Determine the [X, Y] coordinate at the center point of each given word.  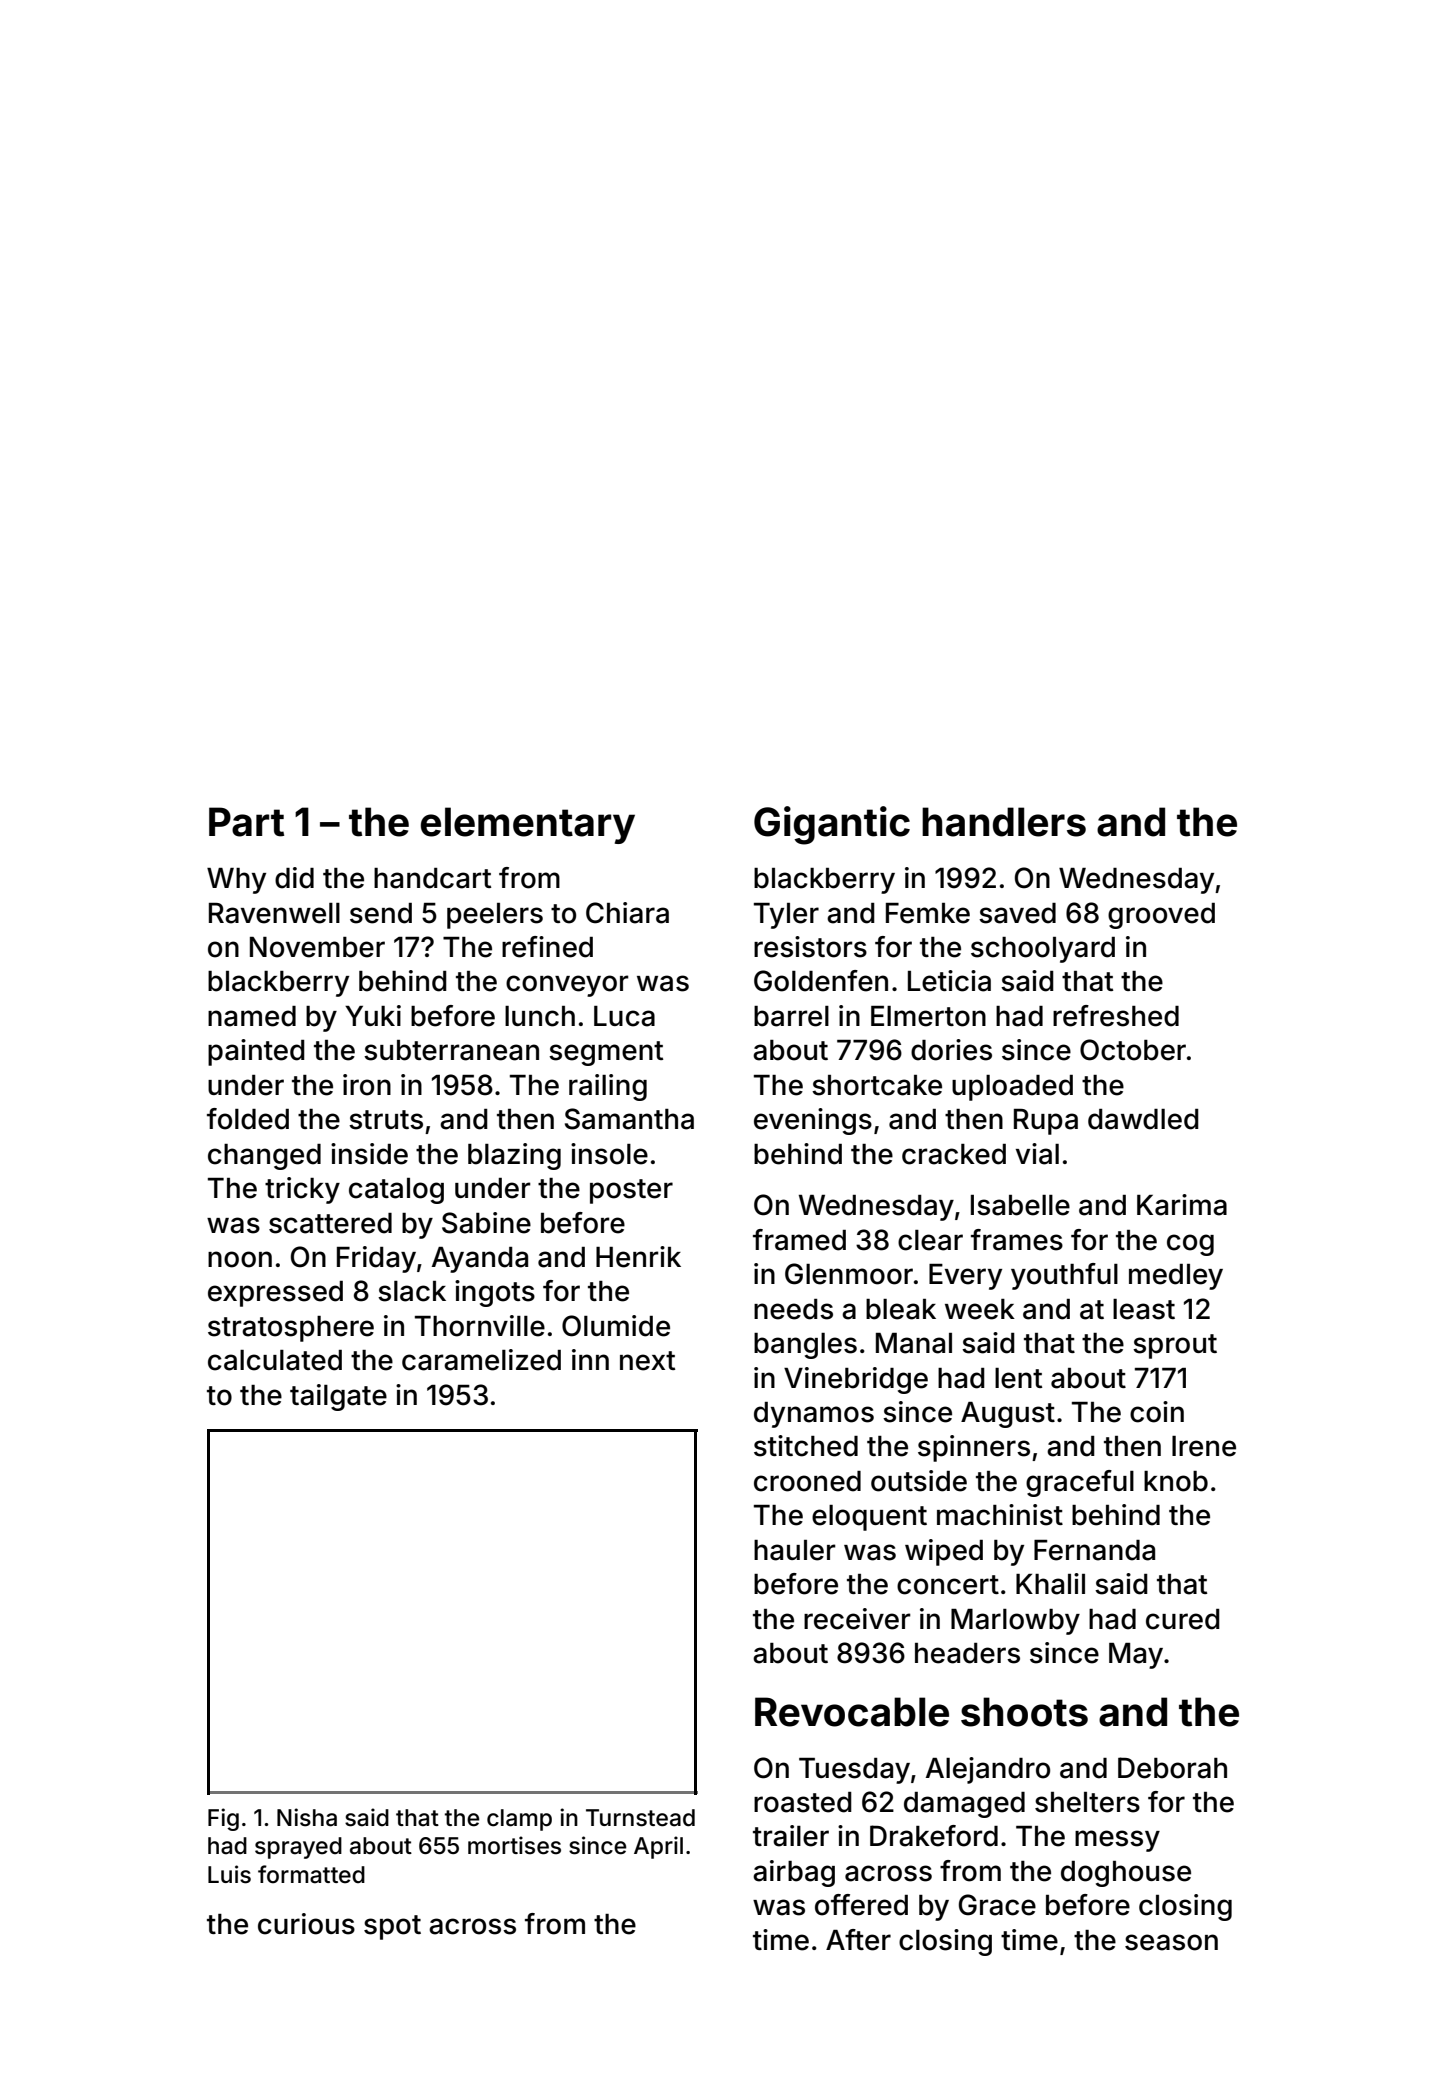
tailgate [338, 1397]
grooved [1161, 916]
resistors [810, 947]
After [858, 1940]
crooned [807, 1481]
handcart [432, 878]
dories [951, 1050]
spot [392, 1927]
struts [386, 1120]
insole [609, 1154]
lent [1018, 1378]
